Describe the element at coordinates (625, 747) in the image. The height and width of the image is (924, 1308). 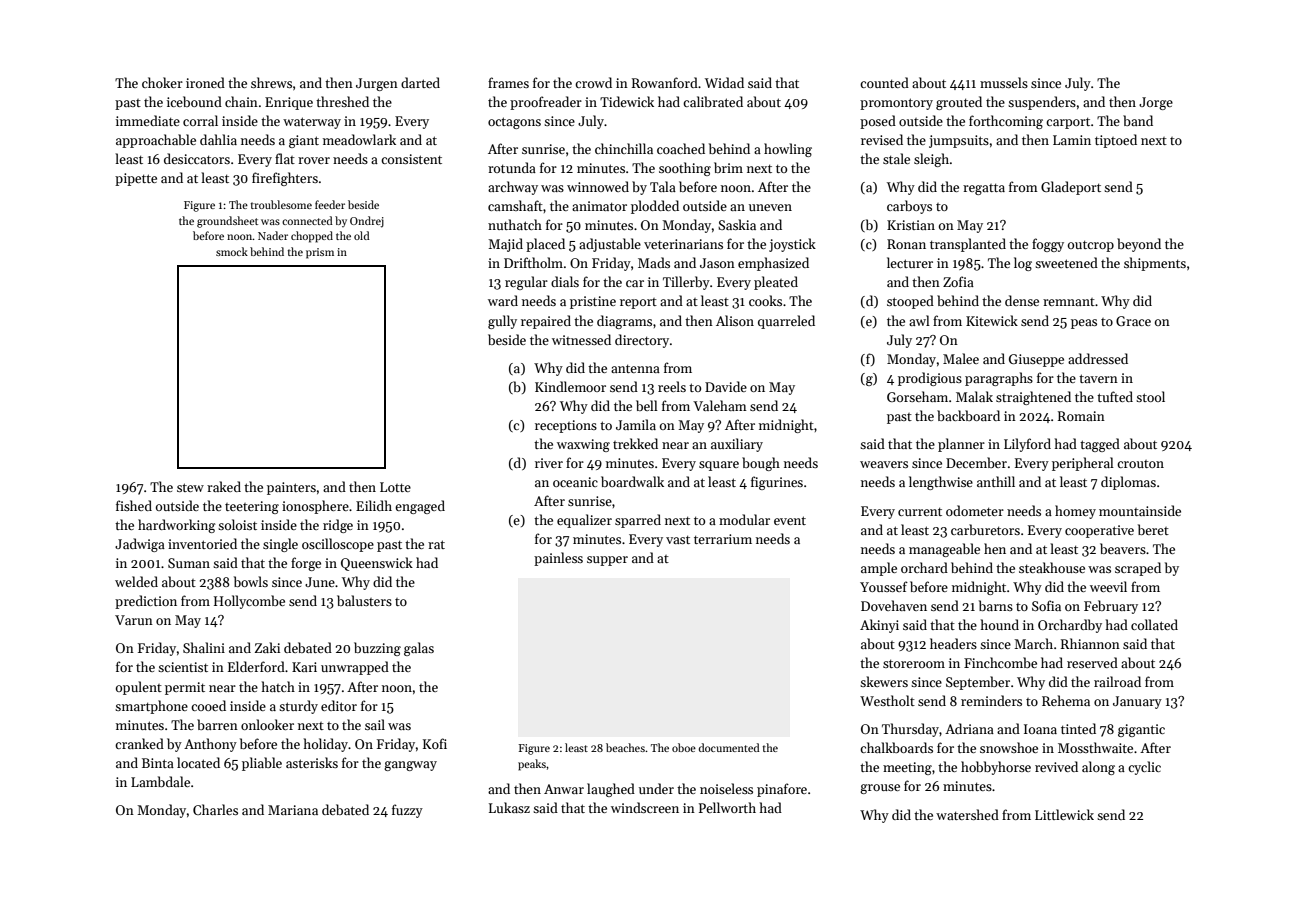
I see `beaches` at that location.
